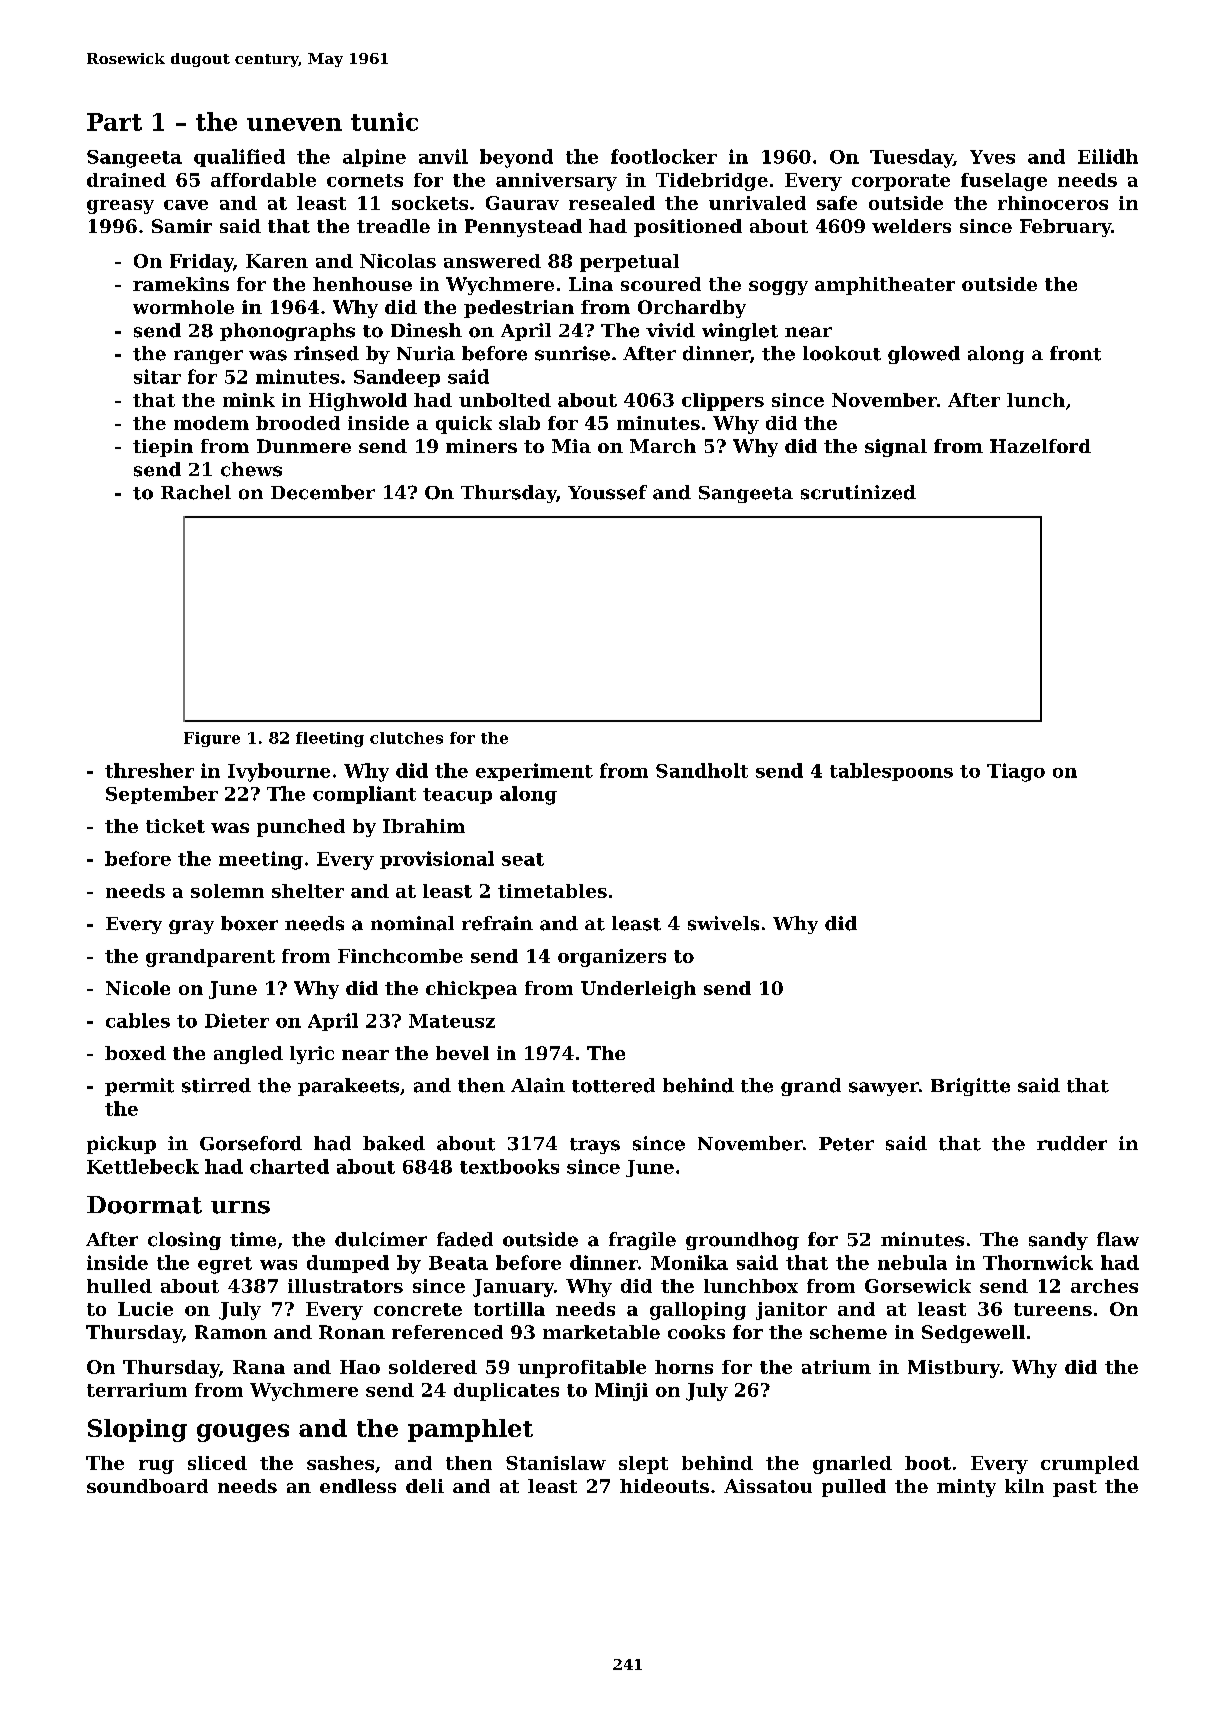 This screenshot has height=1733, width=1225. Describe the element at coordinates (263, 180) in the screenshot. I see `affordable` at that location.
